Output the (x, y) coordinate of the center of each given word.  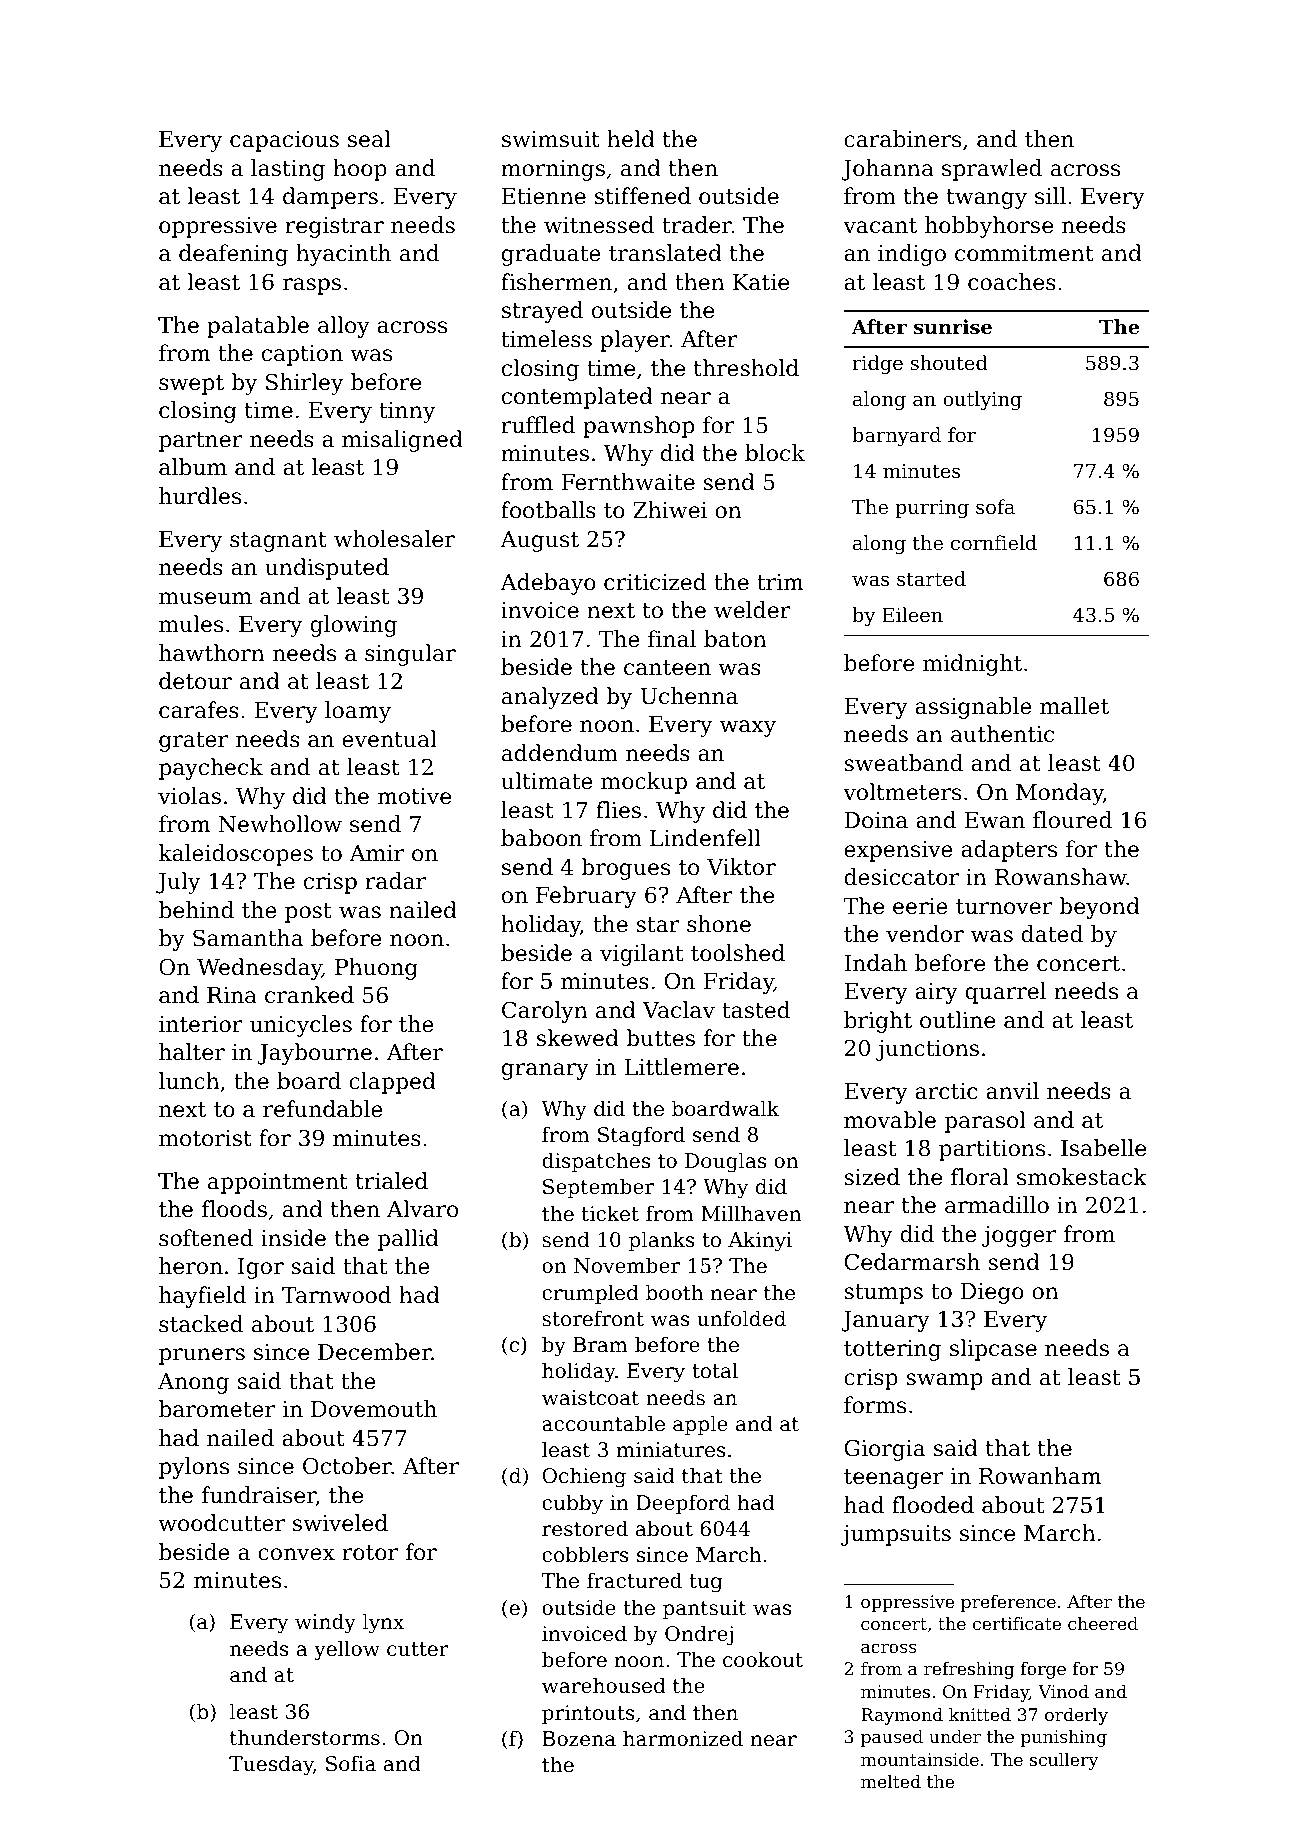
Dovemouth (374, 1409)
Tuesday (271, 1765)
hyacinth (343, 255)
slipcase (993, 1350)
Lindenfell (705, 838)
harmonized (683, 1738)
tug (706, 1583)
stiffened (643, 196)
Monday (1060, 794)
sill (1050, 196)
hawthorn (212, 653)
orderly (1076, 1716)
